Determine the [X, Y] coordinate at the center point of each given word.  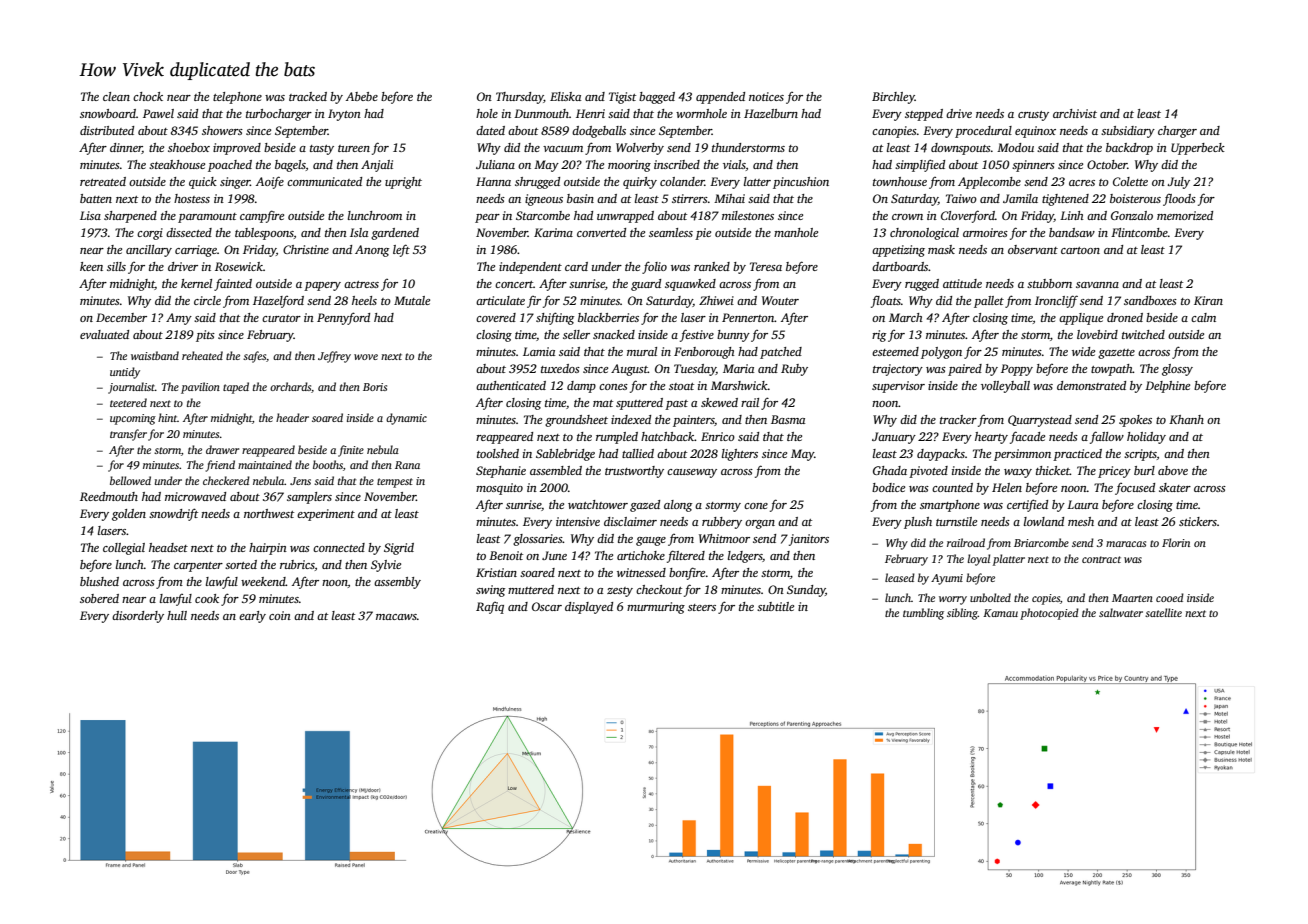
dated [490, 130]
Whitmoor [724, 538]
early [252, 617]
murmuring [656, 608]
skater [1175, 487]
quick [203, 183]
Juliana [495, 164]
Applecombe [989, 183]
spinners [1033, 166]
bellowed [130, 480]
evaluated [104, 334]
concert [514, 284]
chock [148, 96]
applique [1081, 319]
